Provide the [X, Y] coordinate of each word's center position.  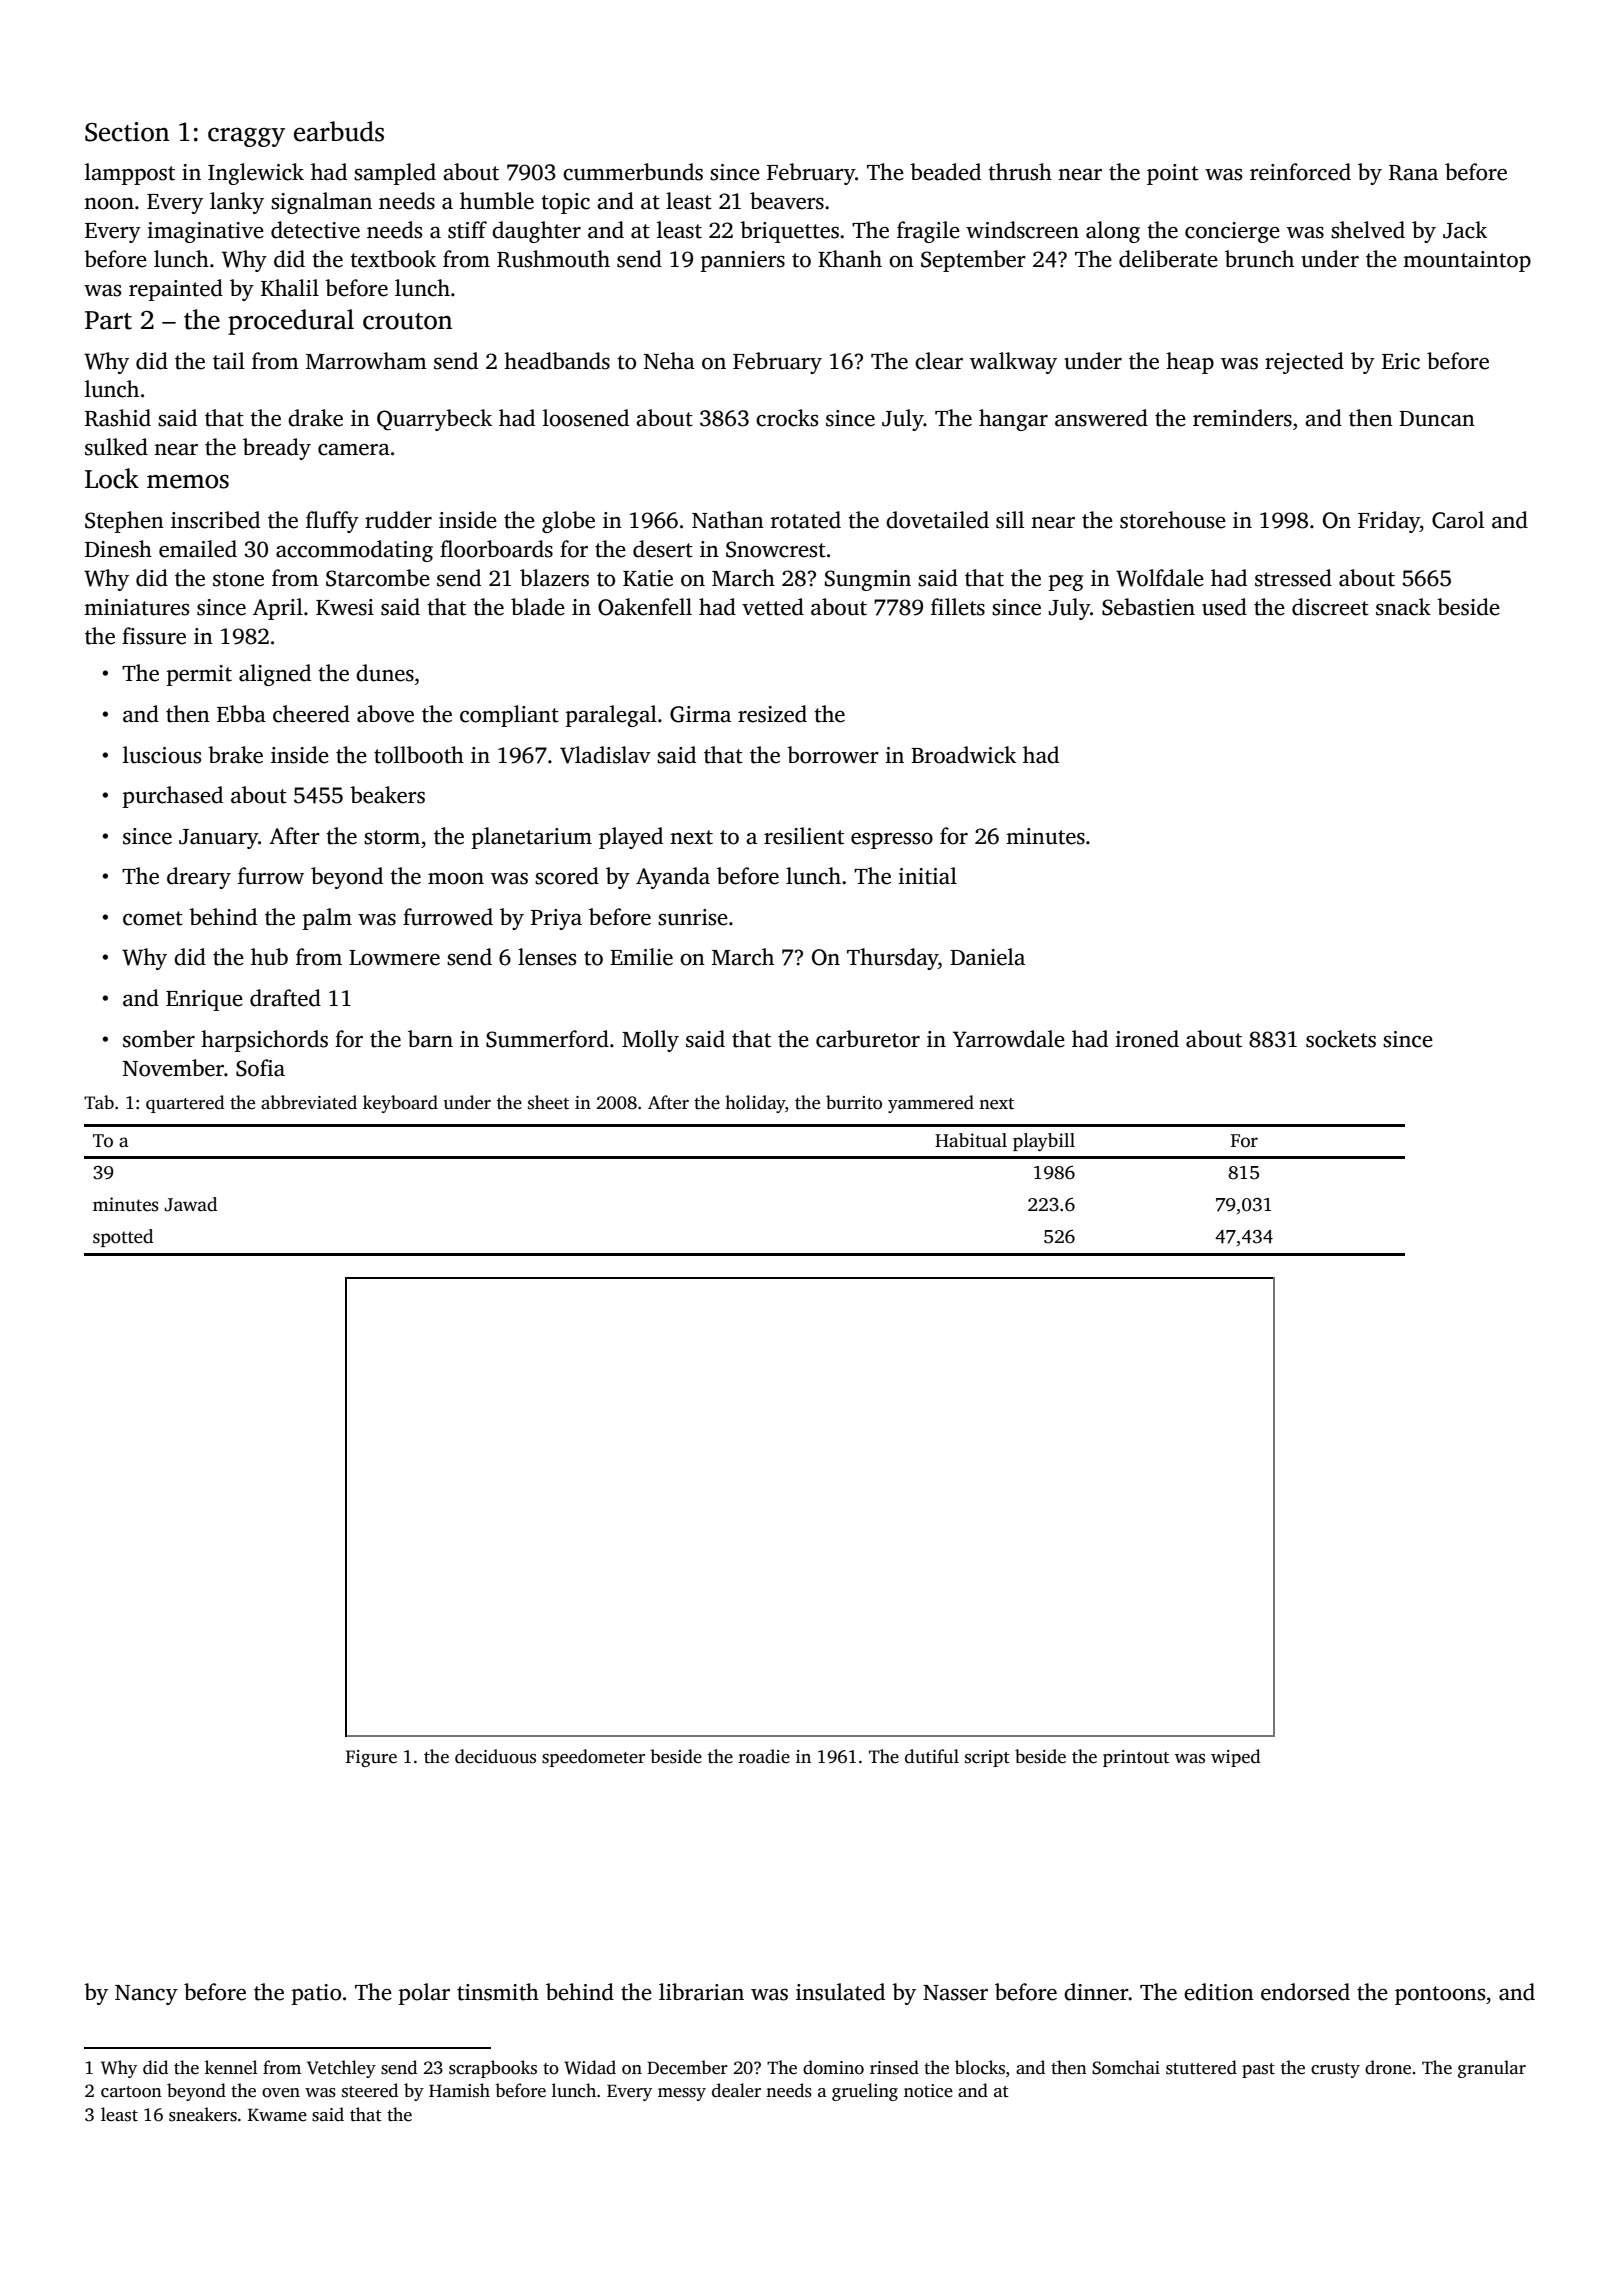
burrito [854, 1102]
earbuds [339, 131]
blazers [554, 578]
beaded [945, 172]
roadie [764, 1756]
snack [1403, 607]
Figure [371, 1758]
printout [1136, 1758]
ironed [1147, 1039]
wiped [1236, 1758]
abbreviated [309, 1102]
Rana [1413, 173]
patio [316, 1994]
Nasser [955, 1993]
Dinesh [118, 549]
